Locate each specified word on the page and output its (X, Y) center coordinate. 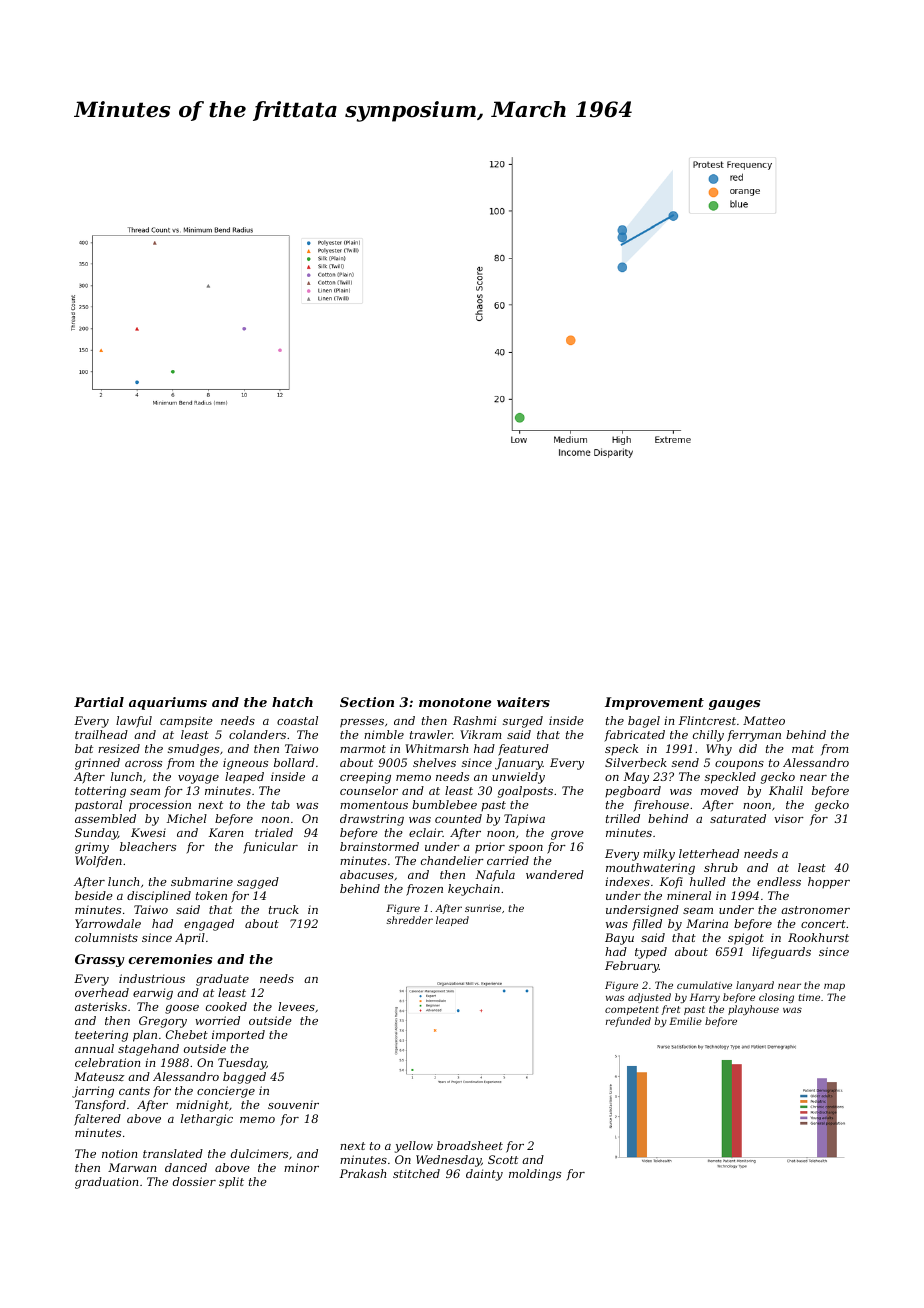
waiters (523, 702)
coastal (297, 720)
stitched (416, 1173)
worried (217, 1020)
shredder (409, 920)
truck (284, 909)
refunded (628, 1022)
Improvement (654, 703)
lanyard (755, 986)
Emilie (685, 1021)
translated (173, 1153)
